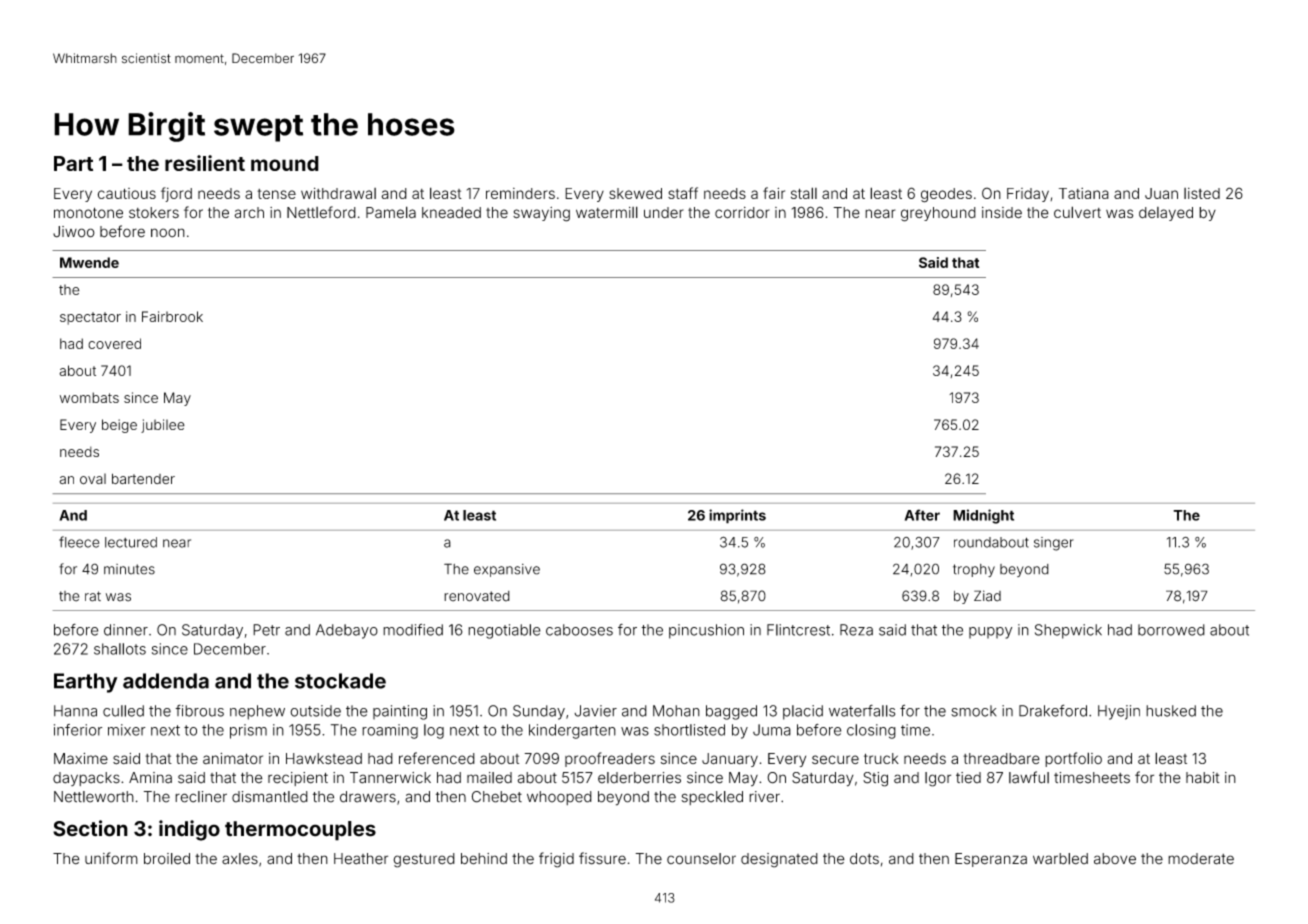 The image size is (1308, 924). I want to click on bartender, so click(143, 478).
